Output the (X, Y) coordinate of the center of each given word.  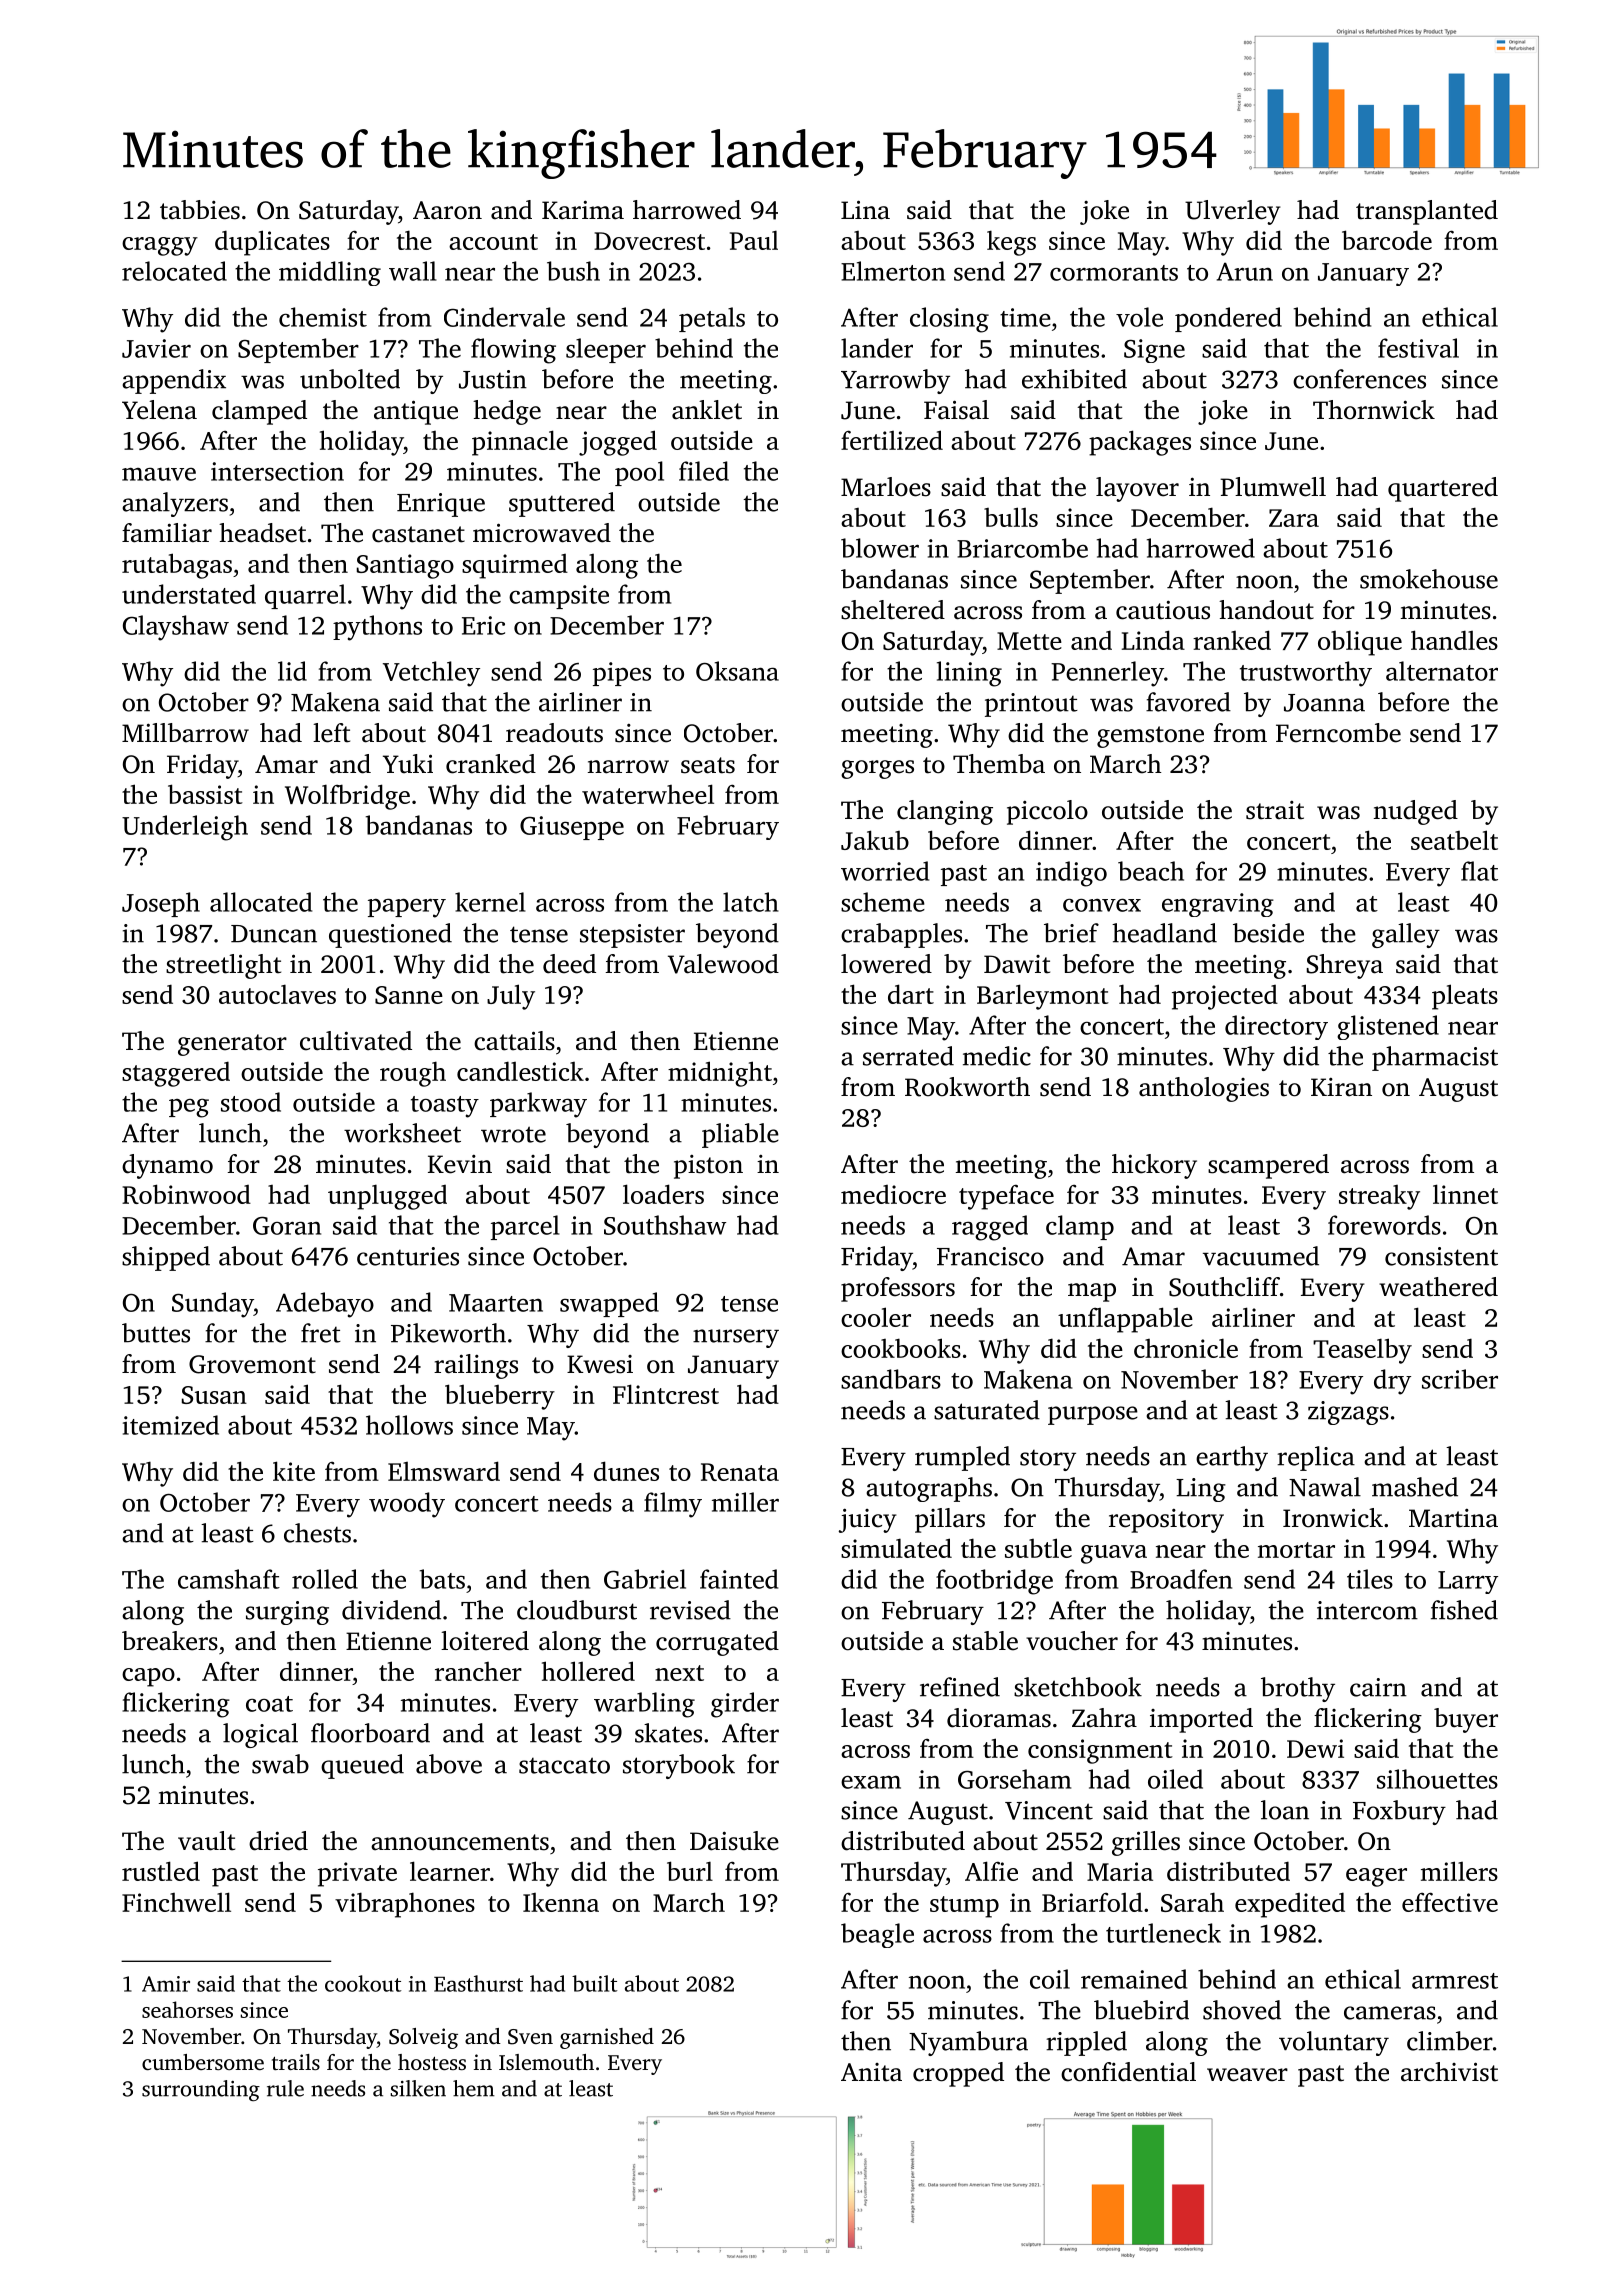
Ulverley (1233, 212)
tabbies (200, 210)
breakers (170, 1641)
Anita (871, 2072)
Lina (865, 210)
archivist (1449, 2072)
